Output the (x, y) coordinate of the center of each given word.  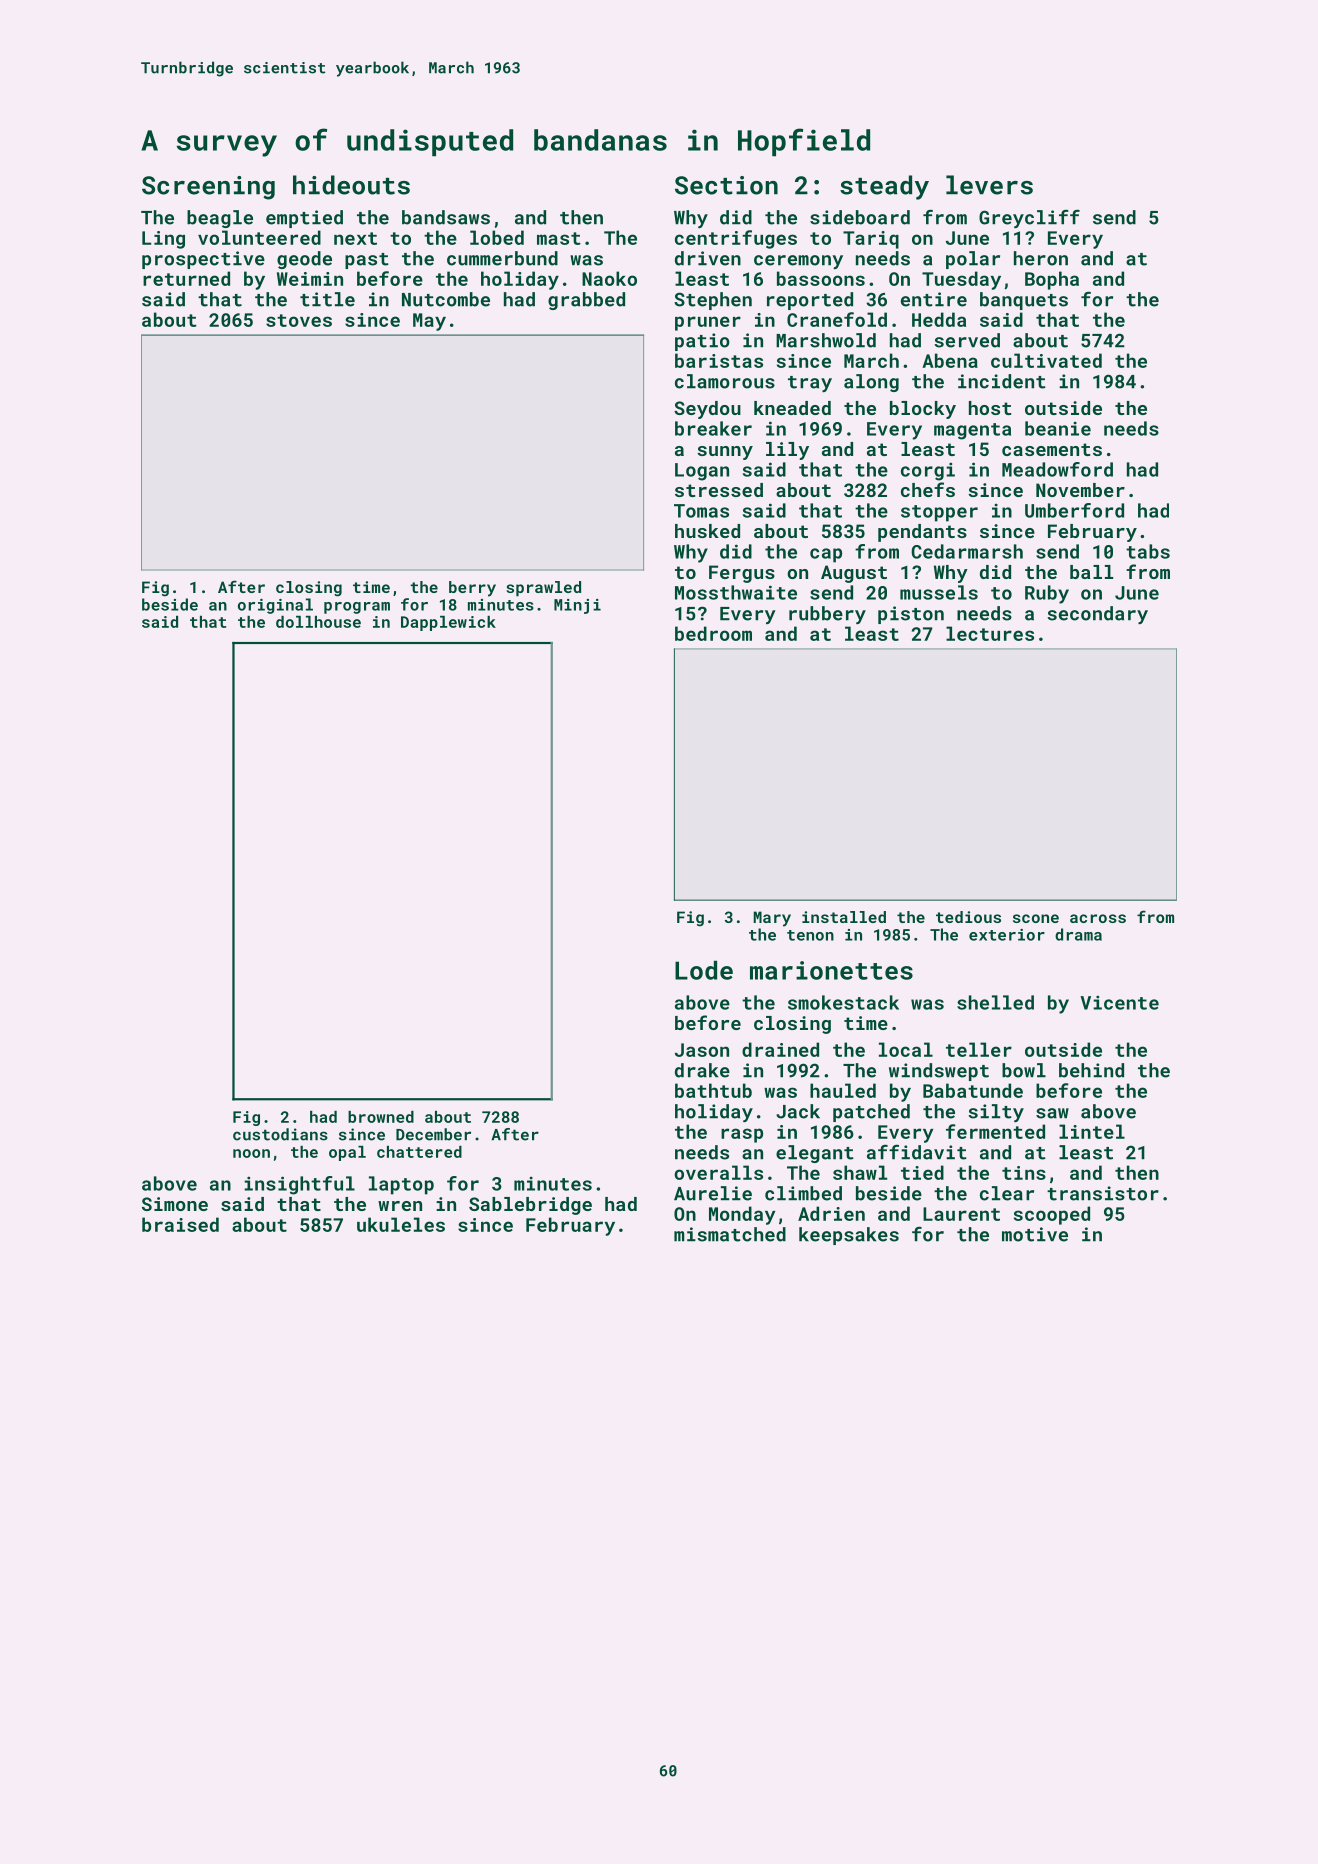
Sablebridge (530, 1206)
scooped (1052, 1215)
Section (726, 185)
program (357, 608)
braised (180, 1224)
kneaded (792, 408)
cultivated (1046, 360)
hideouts (351, 185)
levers (989, 185)
